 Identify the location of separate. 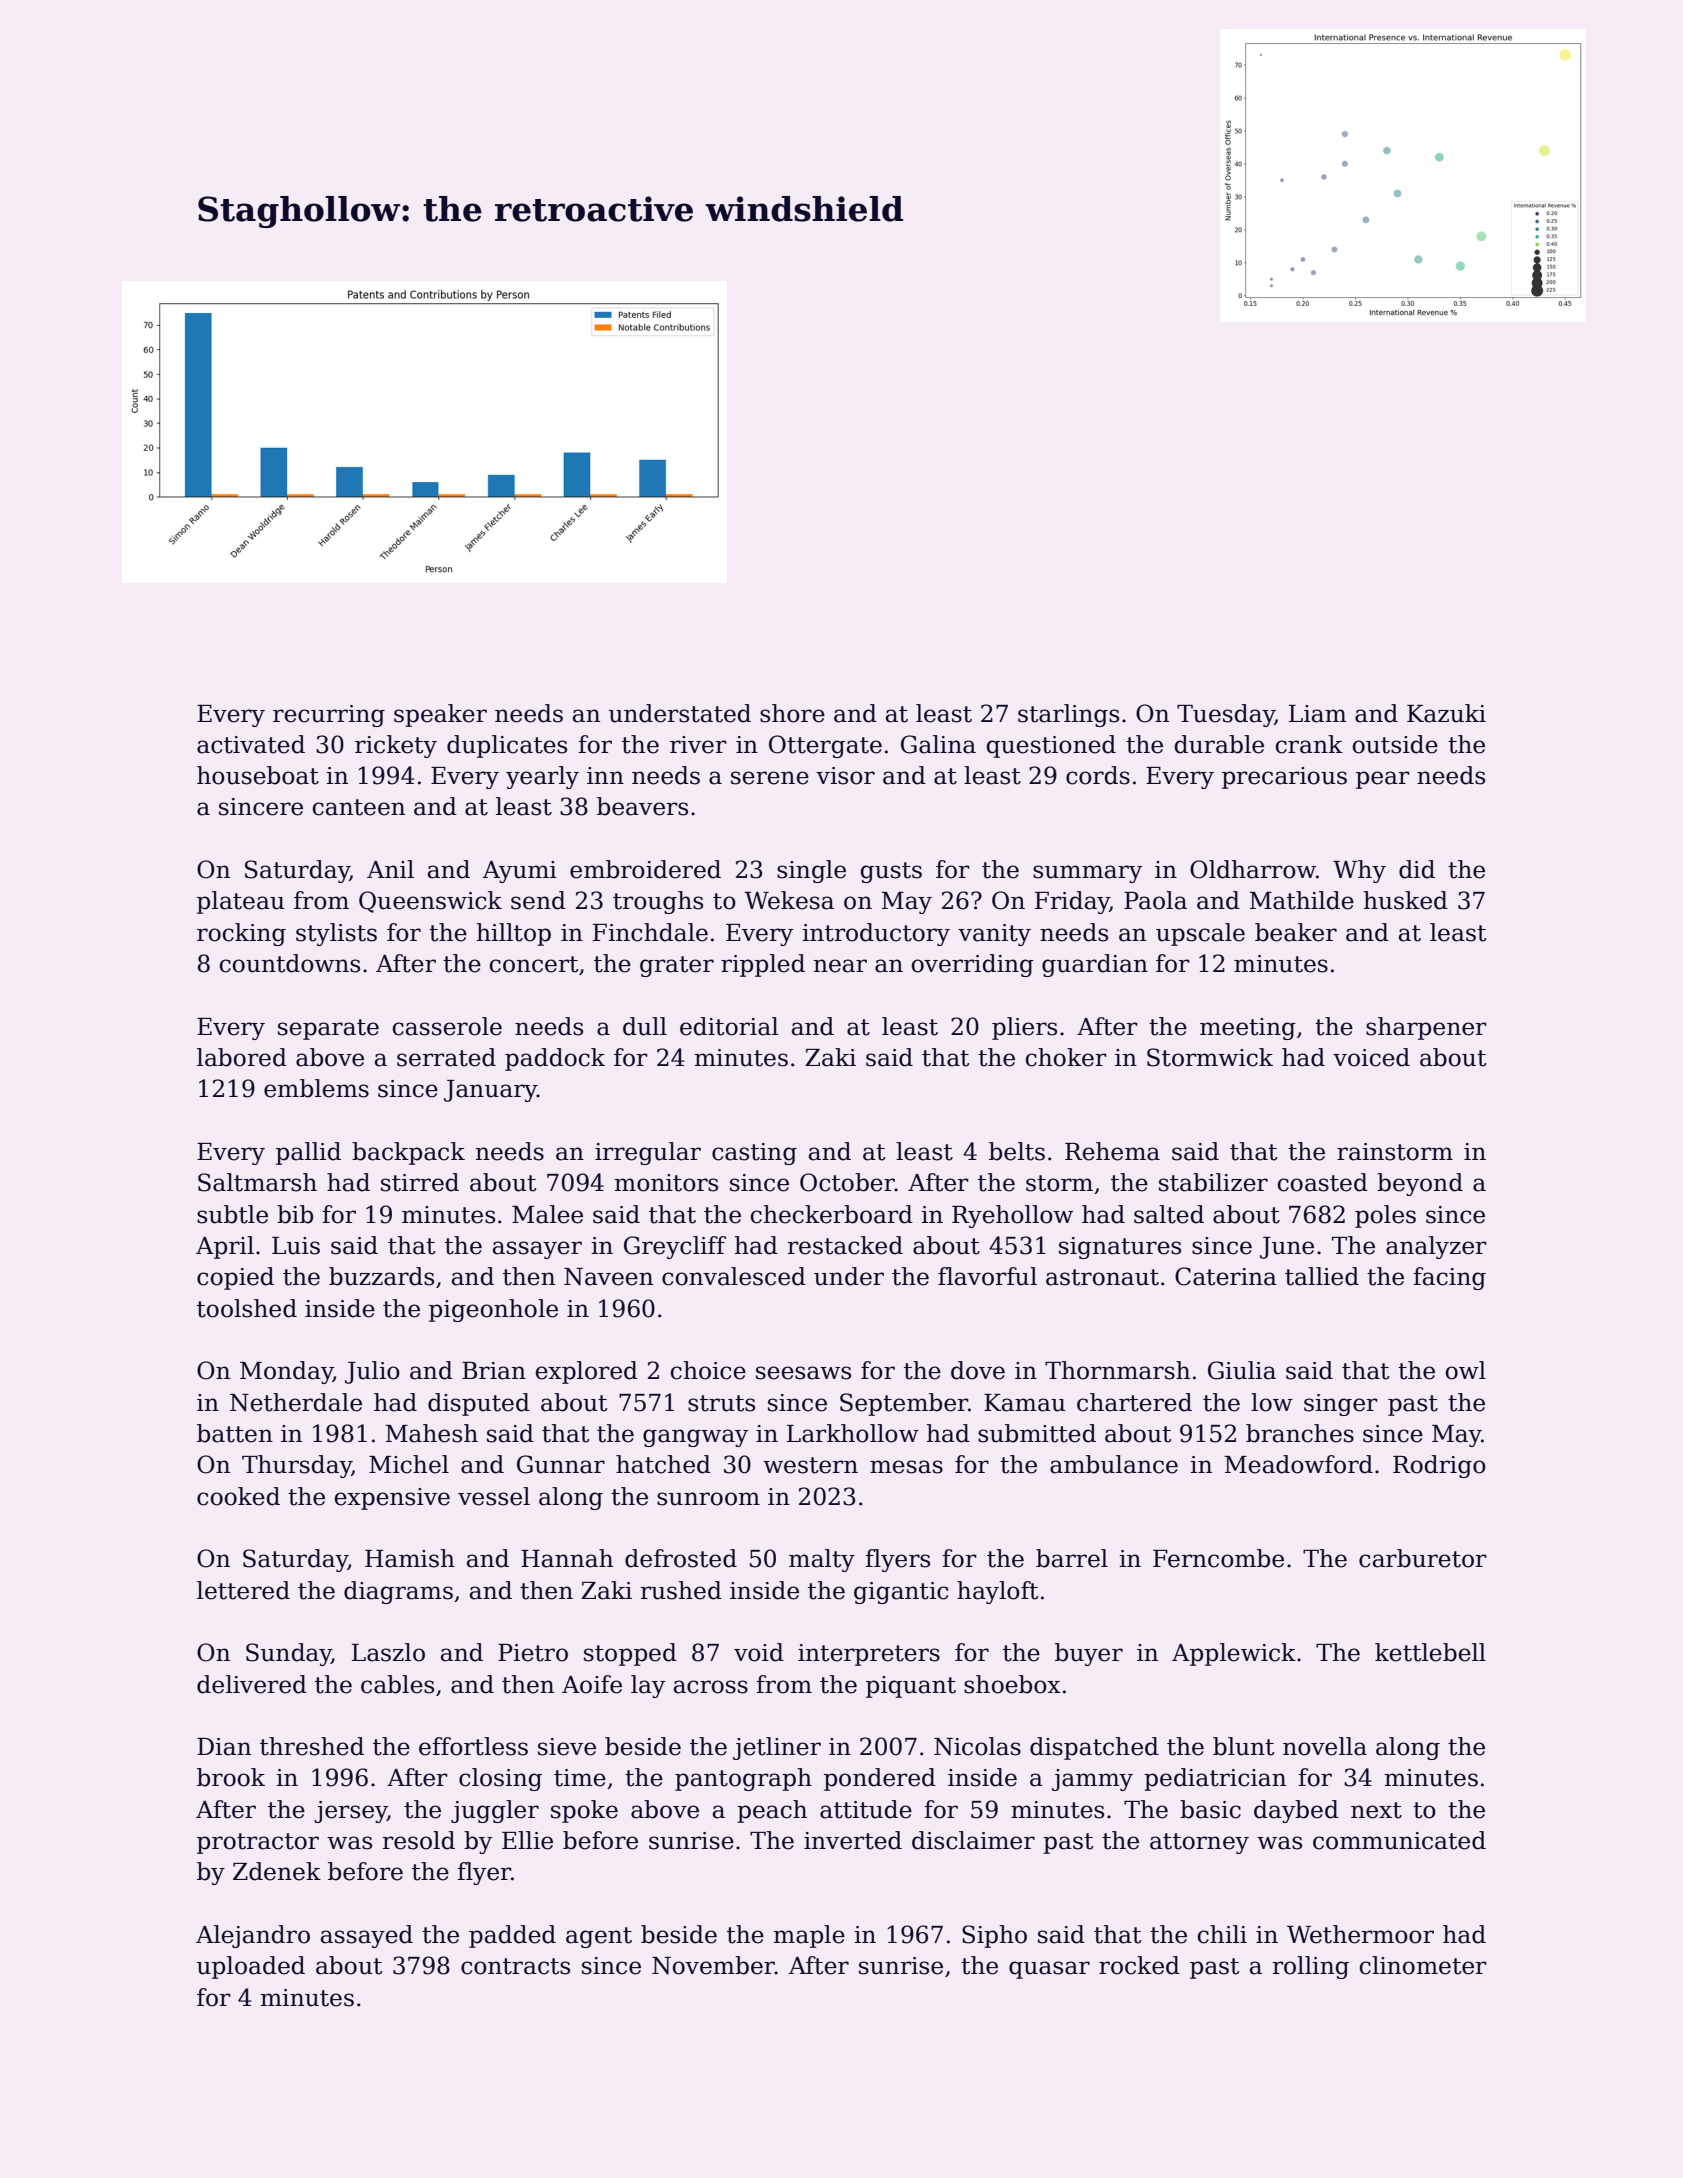
(328, 1029).
